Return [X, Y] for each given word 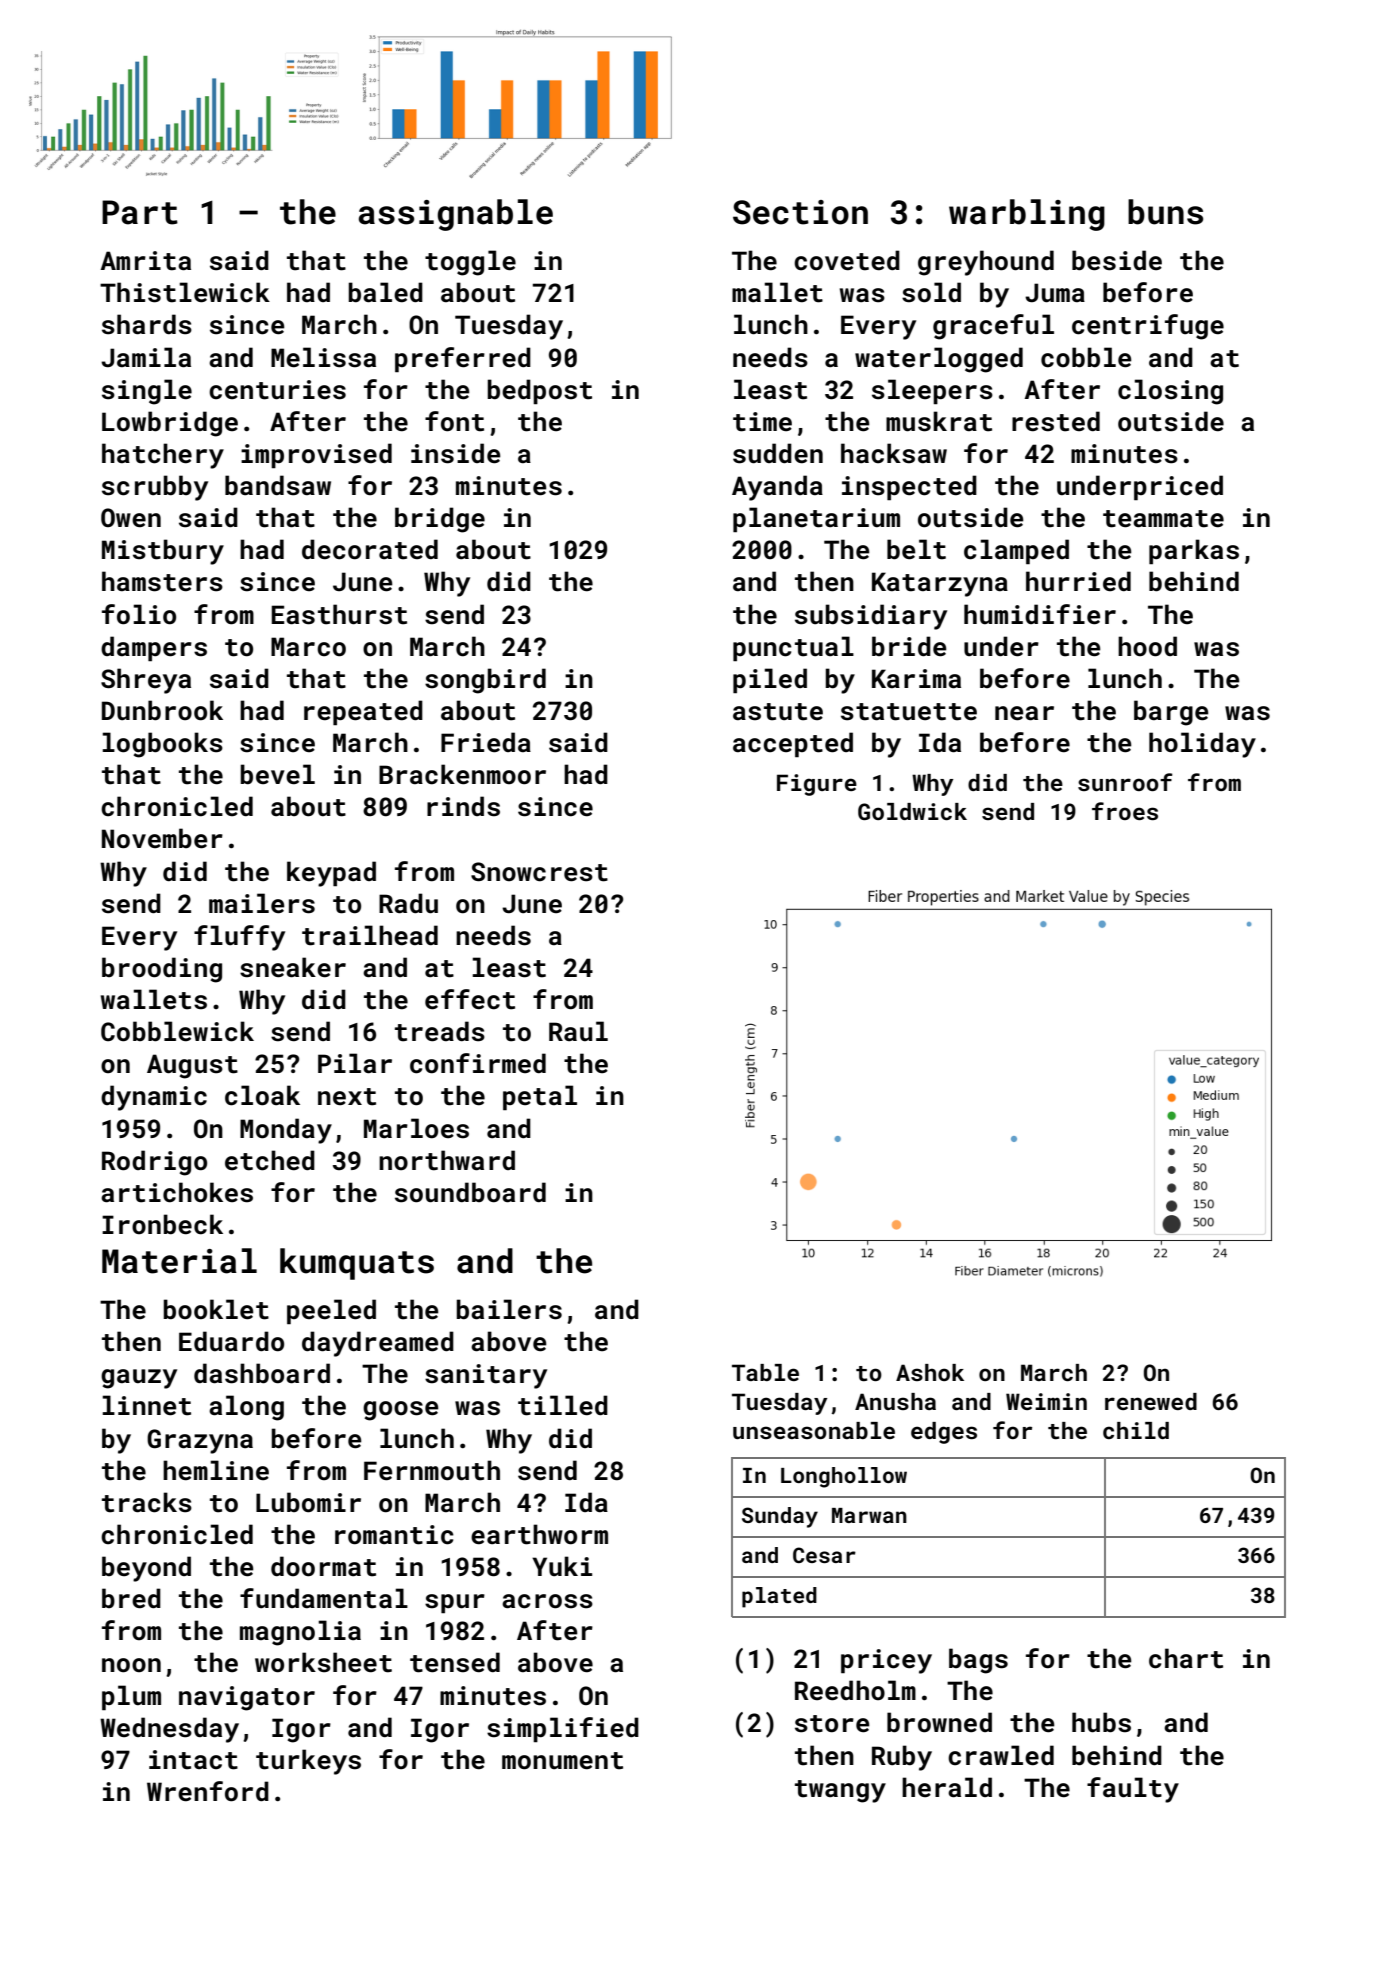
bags [978, 1661]
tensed [455, 1662]
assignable [456, 215]
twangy [840, 1791]
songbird [485, 681]
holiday [1202, 745]
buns [1165, 212]
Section [800, 212]
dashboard [262, 1373]
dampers [154, 648]
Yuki [562, 1566]
